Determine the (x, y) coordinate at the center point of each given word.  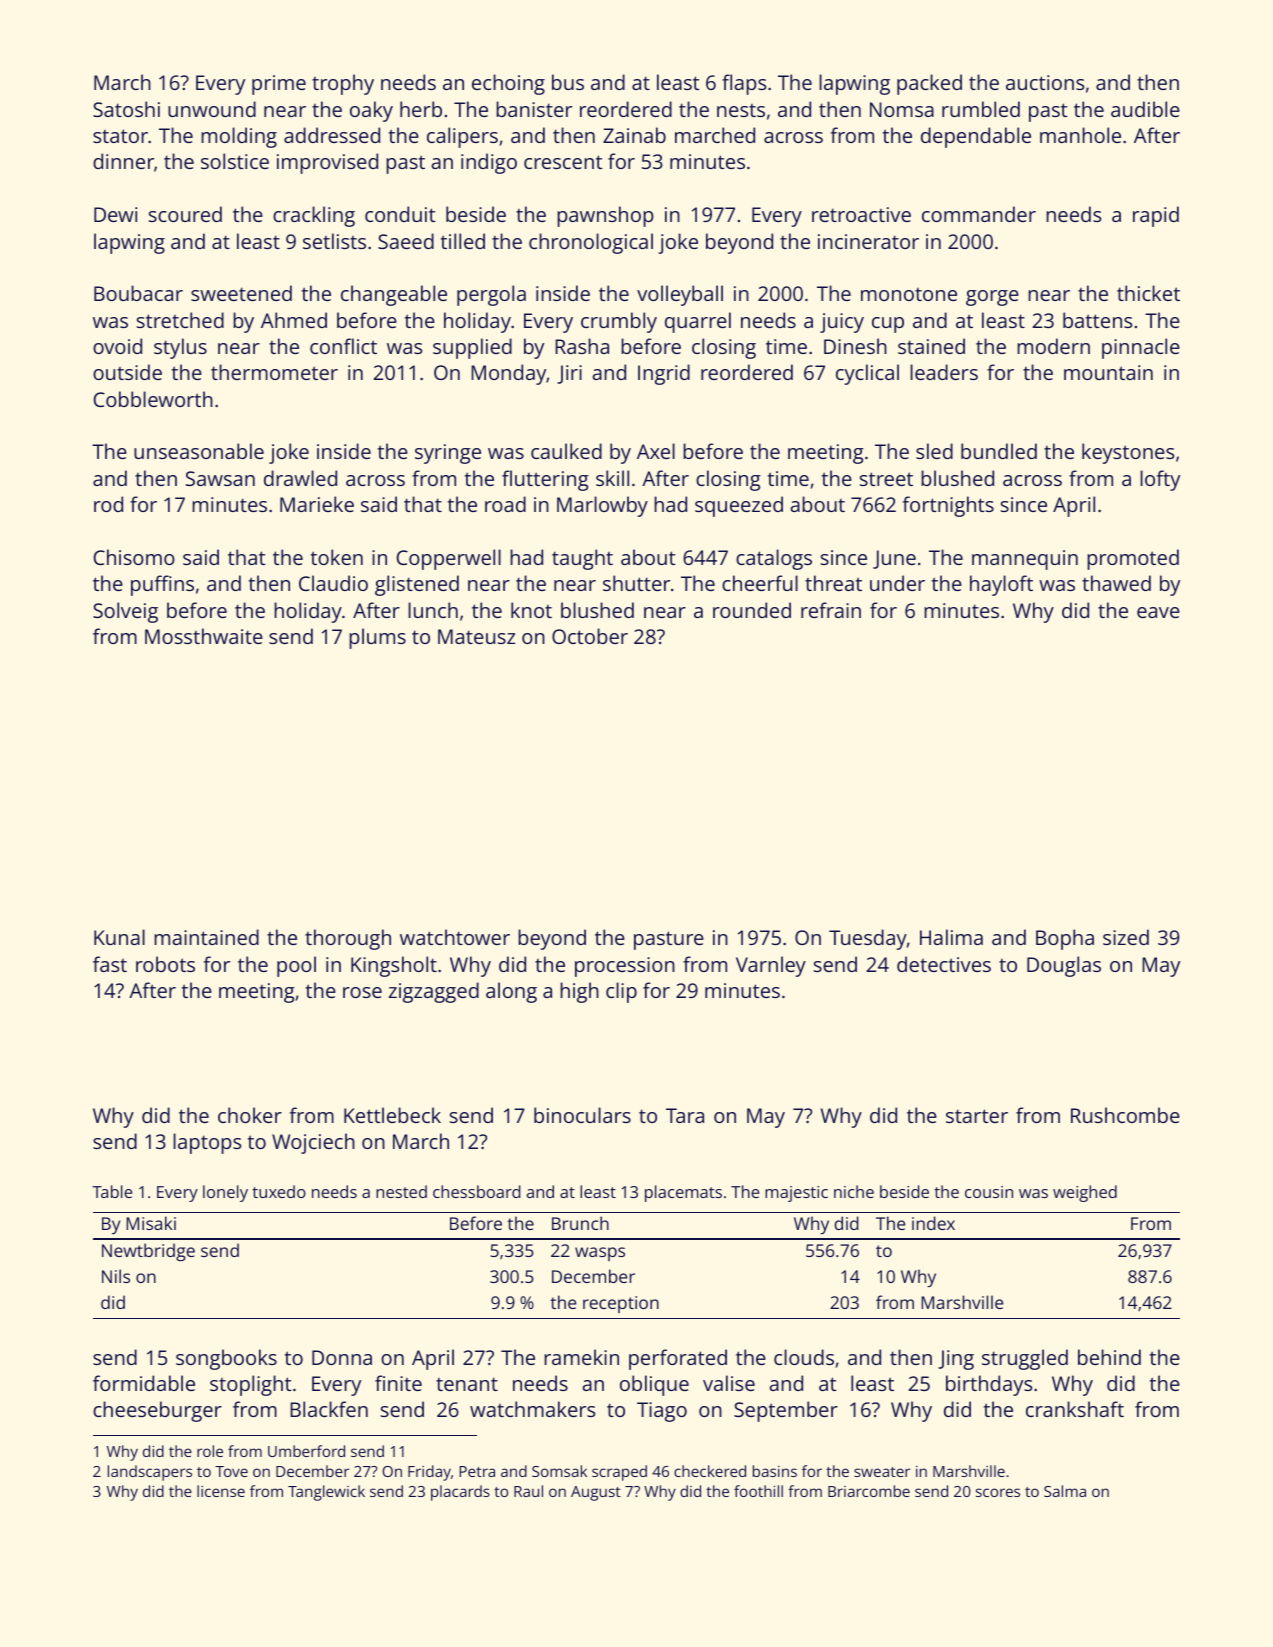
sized (1126, 937)
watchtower (455, 937)
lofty (1160, 480)
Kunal (119, 937)
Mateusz (476, 636)
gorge (992, 298)
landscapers (150, 1473)
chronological (591, 243)
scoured (185, 214)
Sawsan (220, 478)
